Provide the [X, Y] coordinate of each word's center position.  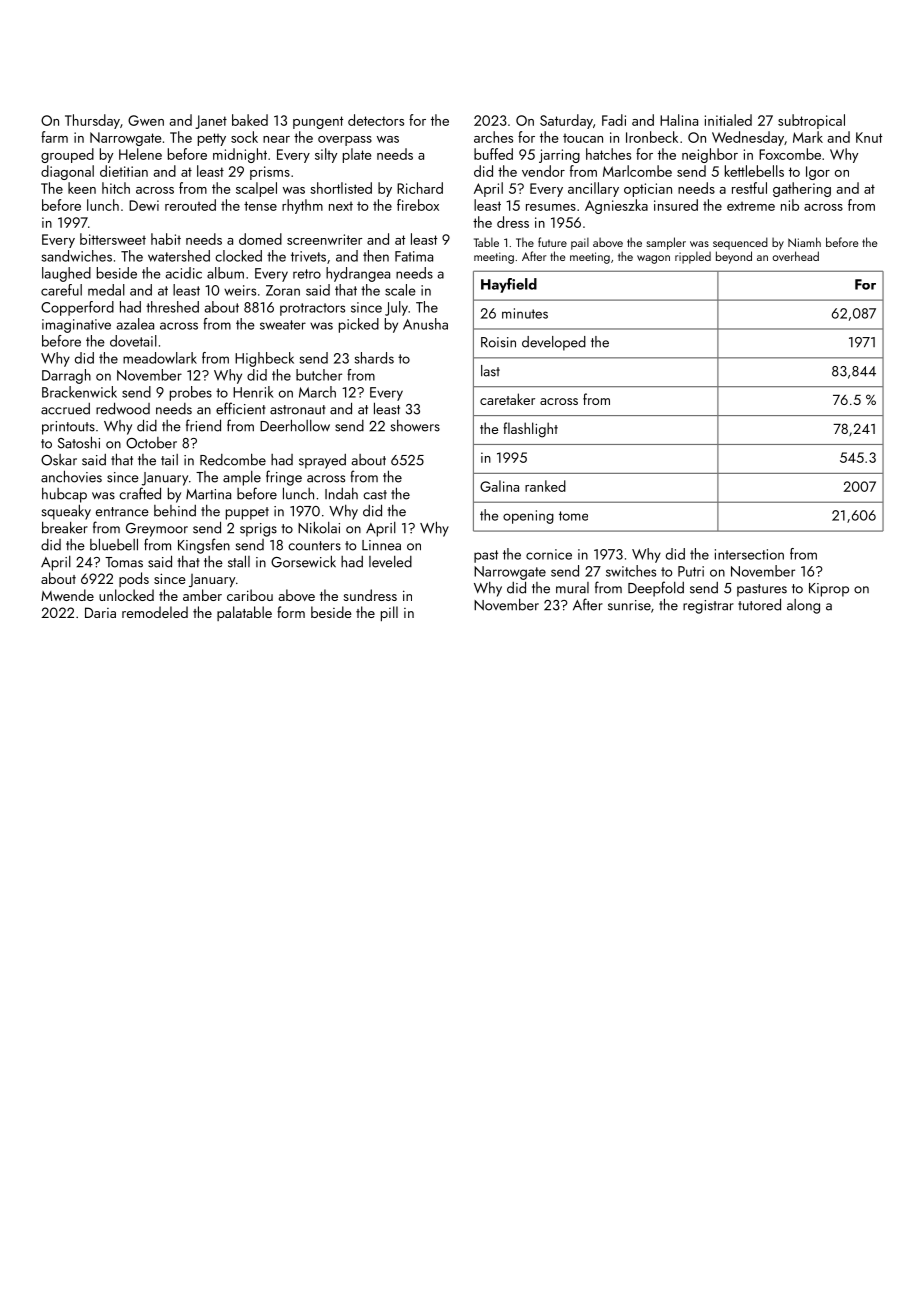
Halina [679, 120]
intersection [749, 554]
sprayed [322, 461]
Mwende [67, 595]
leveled [390, 562]
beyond [734, 257]
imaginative [76, 326]
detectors [376, 120]
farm [54, 137]
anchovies [71, 476]
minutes [525, 313]
